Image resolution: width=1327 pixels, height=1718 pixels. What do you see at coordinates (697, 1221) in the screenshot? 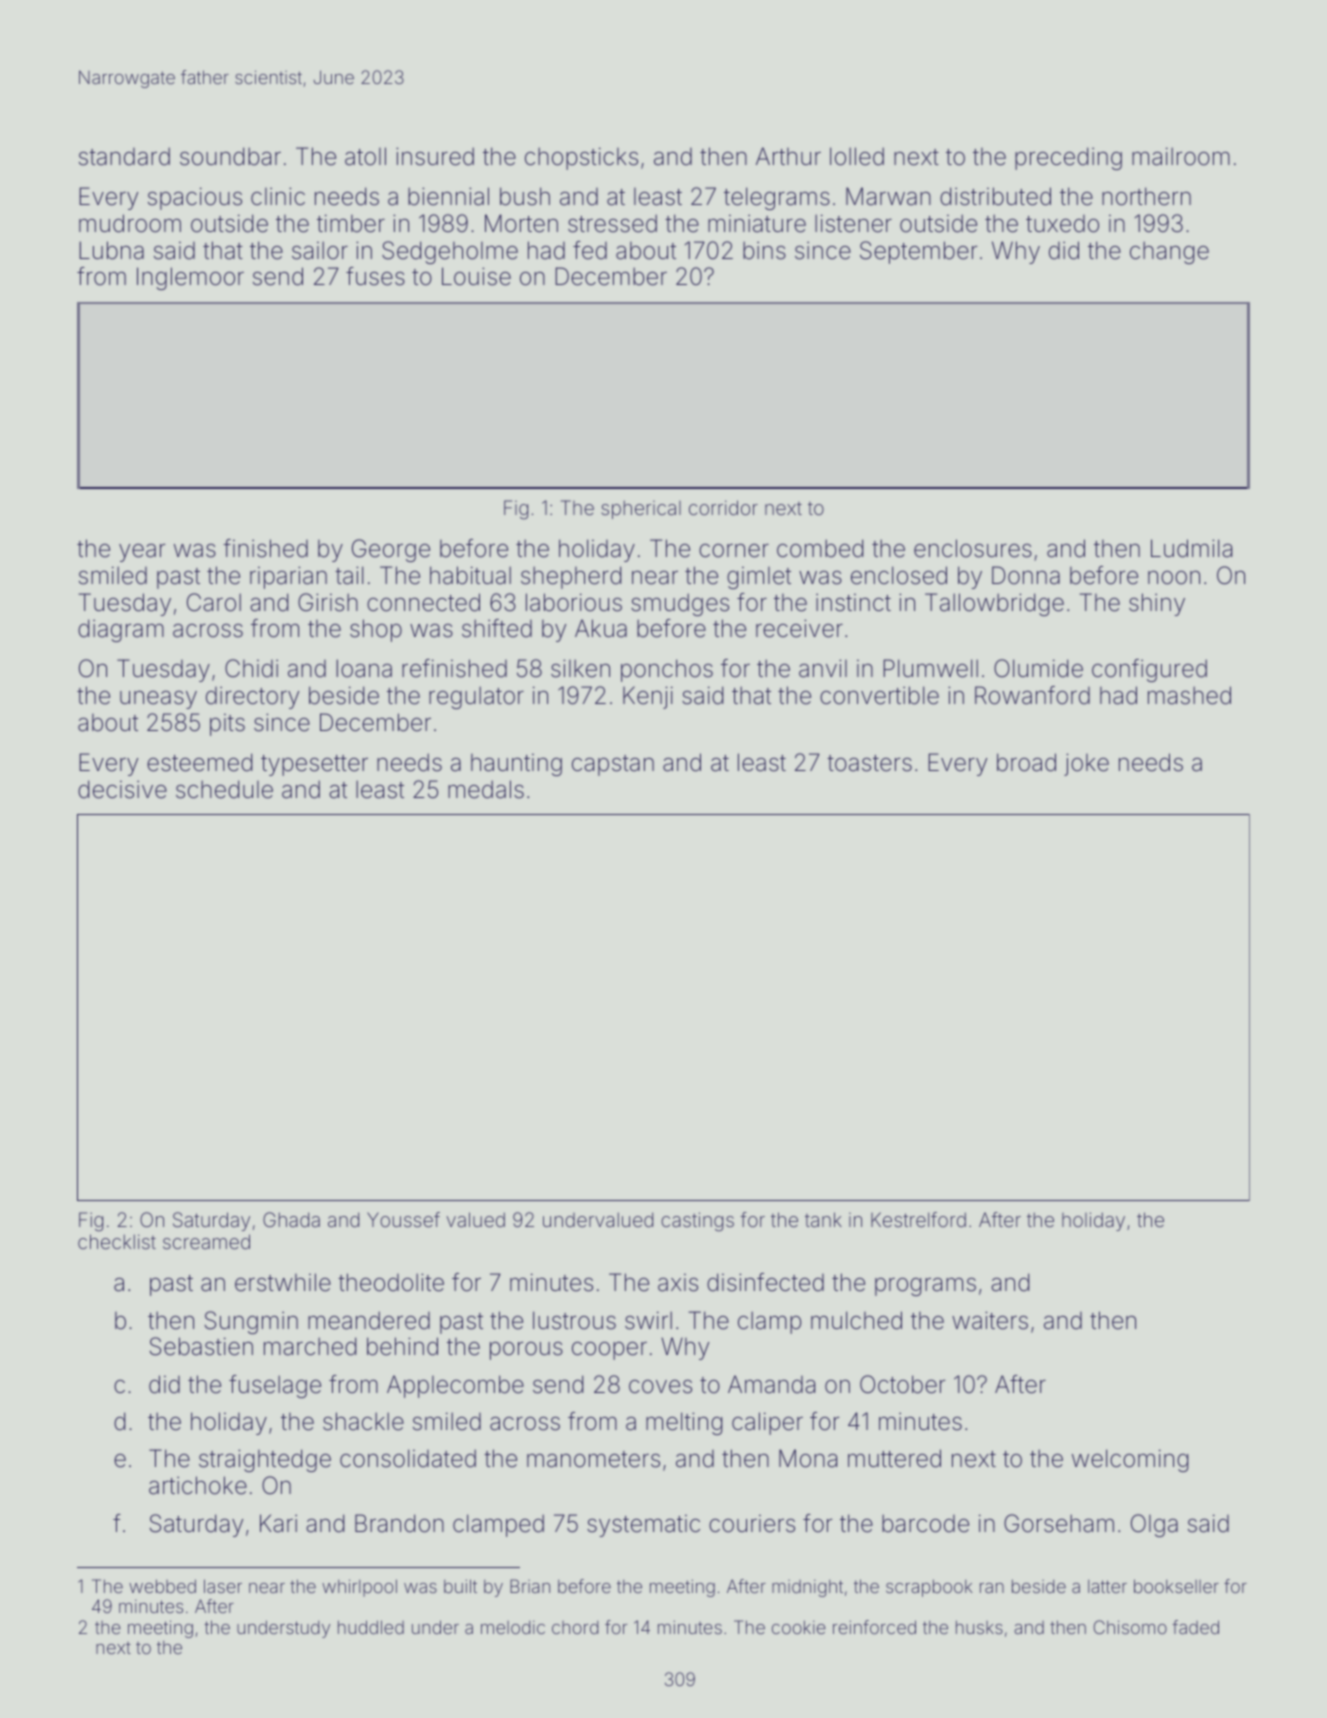
I see `castings` at bounding box center [697, 1221].
